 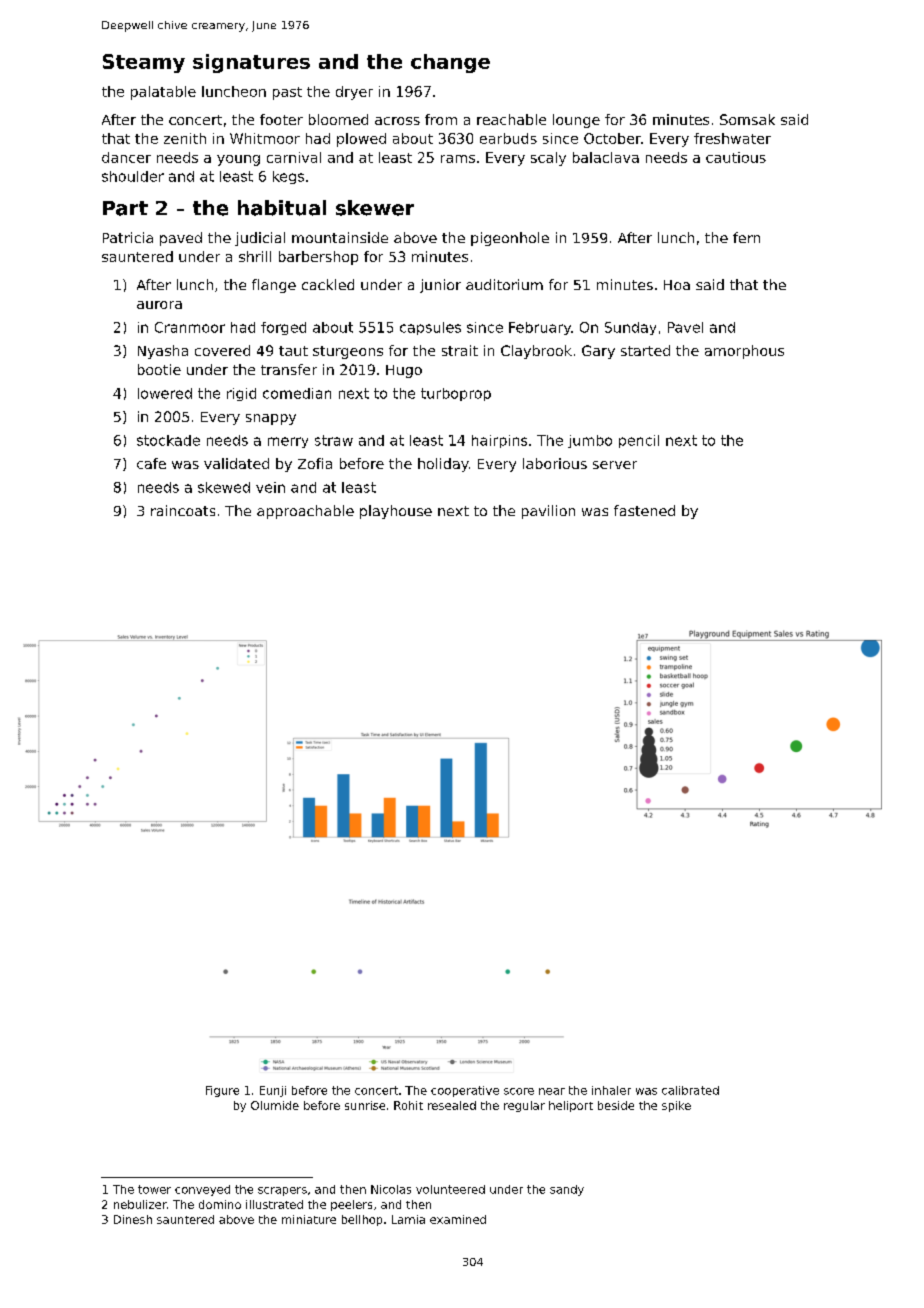 What do you see at coordinates (450, 63) in the screenshot?
I see `change` at bounding box center [450, 63].
